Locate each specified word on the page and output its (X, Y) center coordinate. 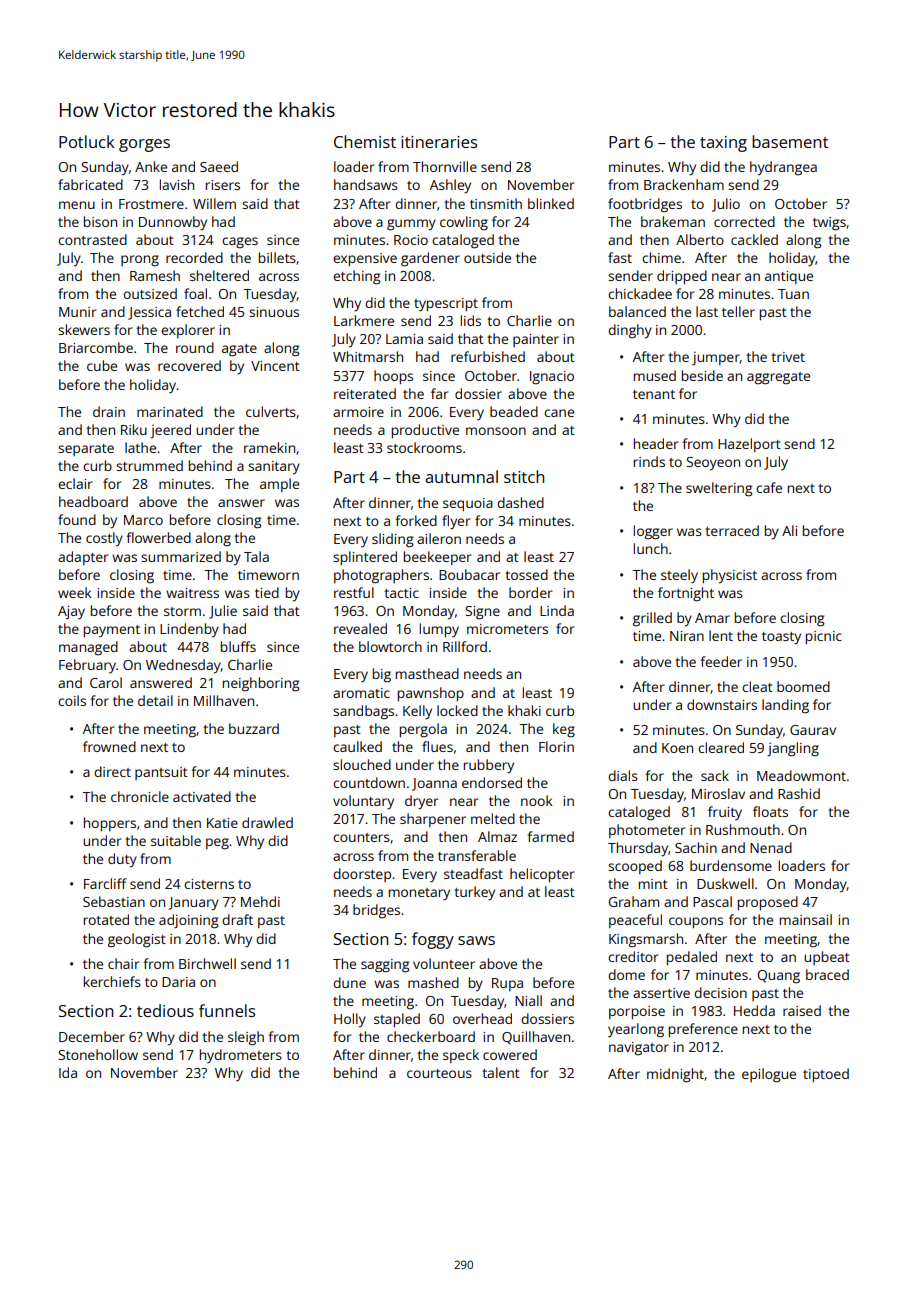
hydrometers (241, 1056)
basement (790, 141)
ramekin (269, 447)
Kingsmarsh (646, 940)
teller (738, 311)
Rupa (507, 984)
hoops (393, 377)
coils (72, 700)
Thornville (445, 166)
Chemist (365, 141)
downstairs (722, 704)
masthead (427, 673)
